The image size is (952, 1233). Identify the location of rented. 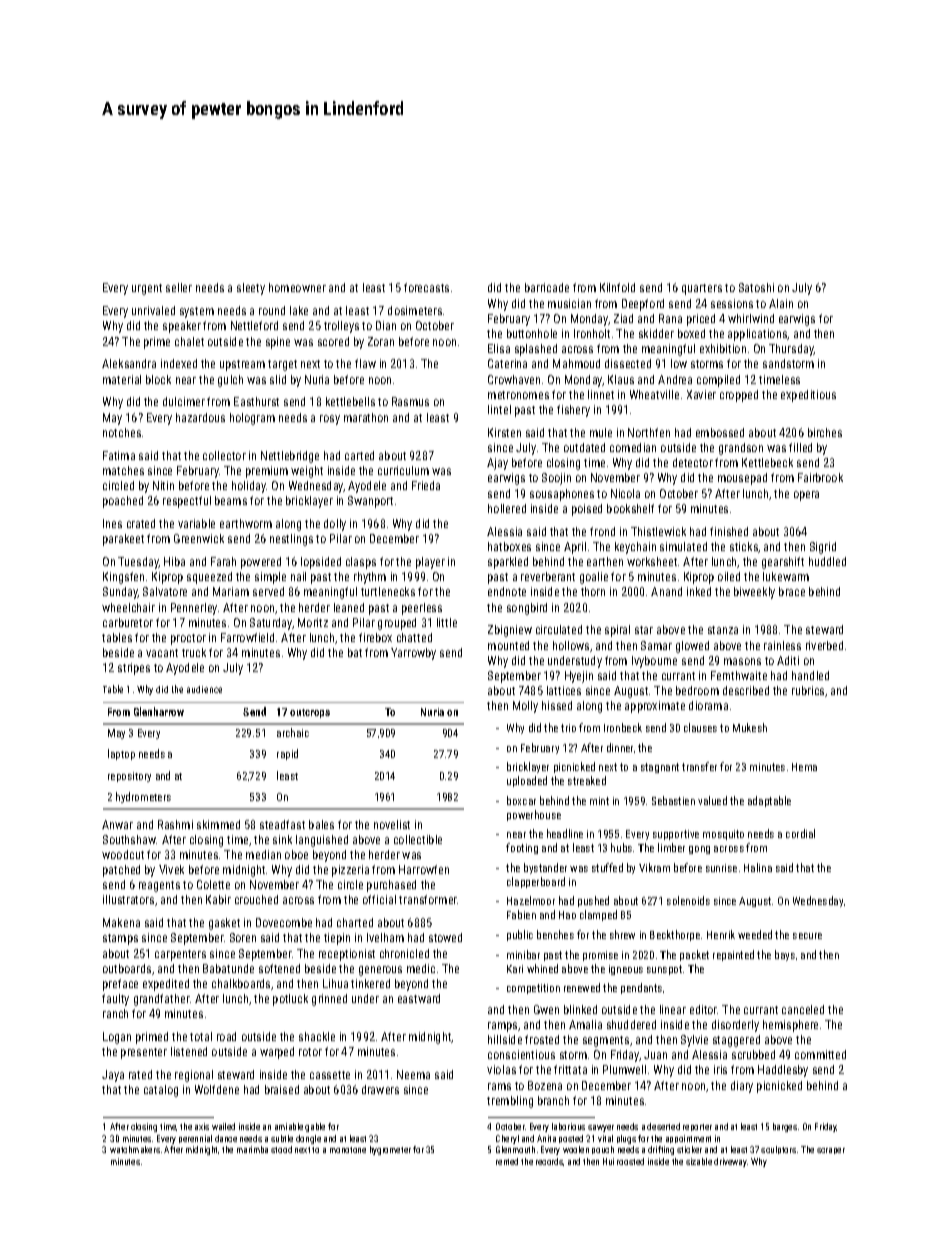
(507, 1161).
